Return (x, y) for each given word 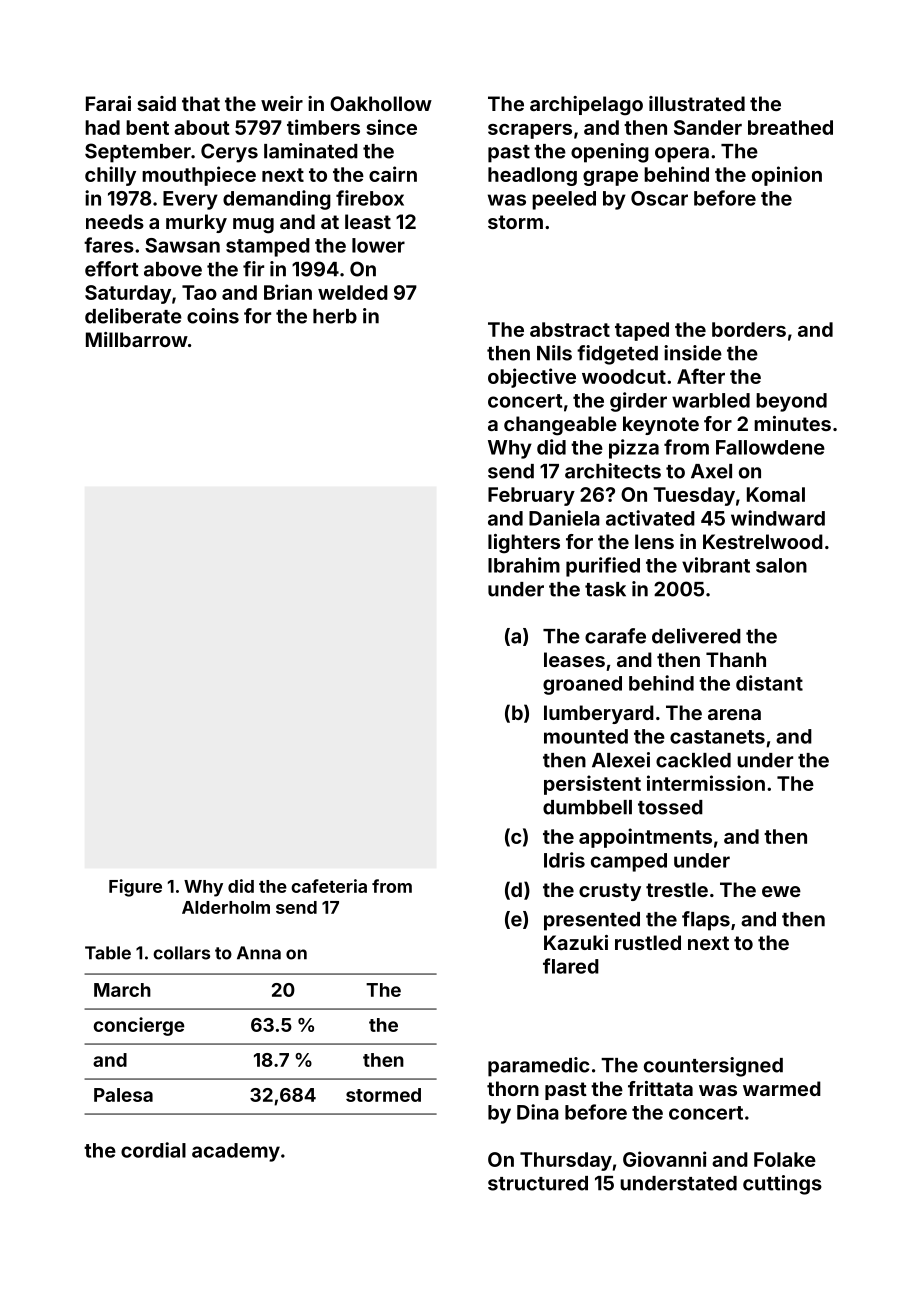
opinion (787, 176)
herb (335, 316)
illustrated (697, 103)
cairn (393, 174)
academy (236, 1152)
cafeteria (329, 886)
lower (378, 245)
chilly (110, 176)
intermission (706, 783)
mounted (586, 736)
